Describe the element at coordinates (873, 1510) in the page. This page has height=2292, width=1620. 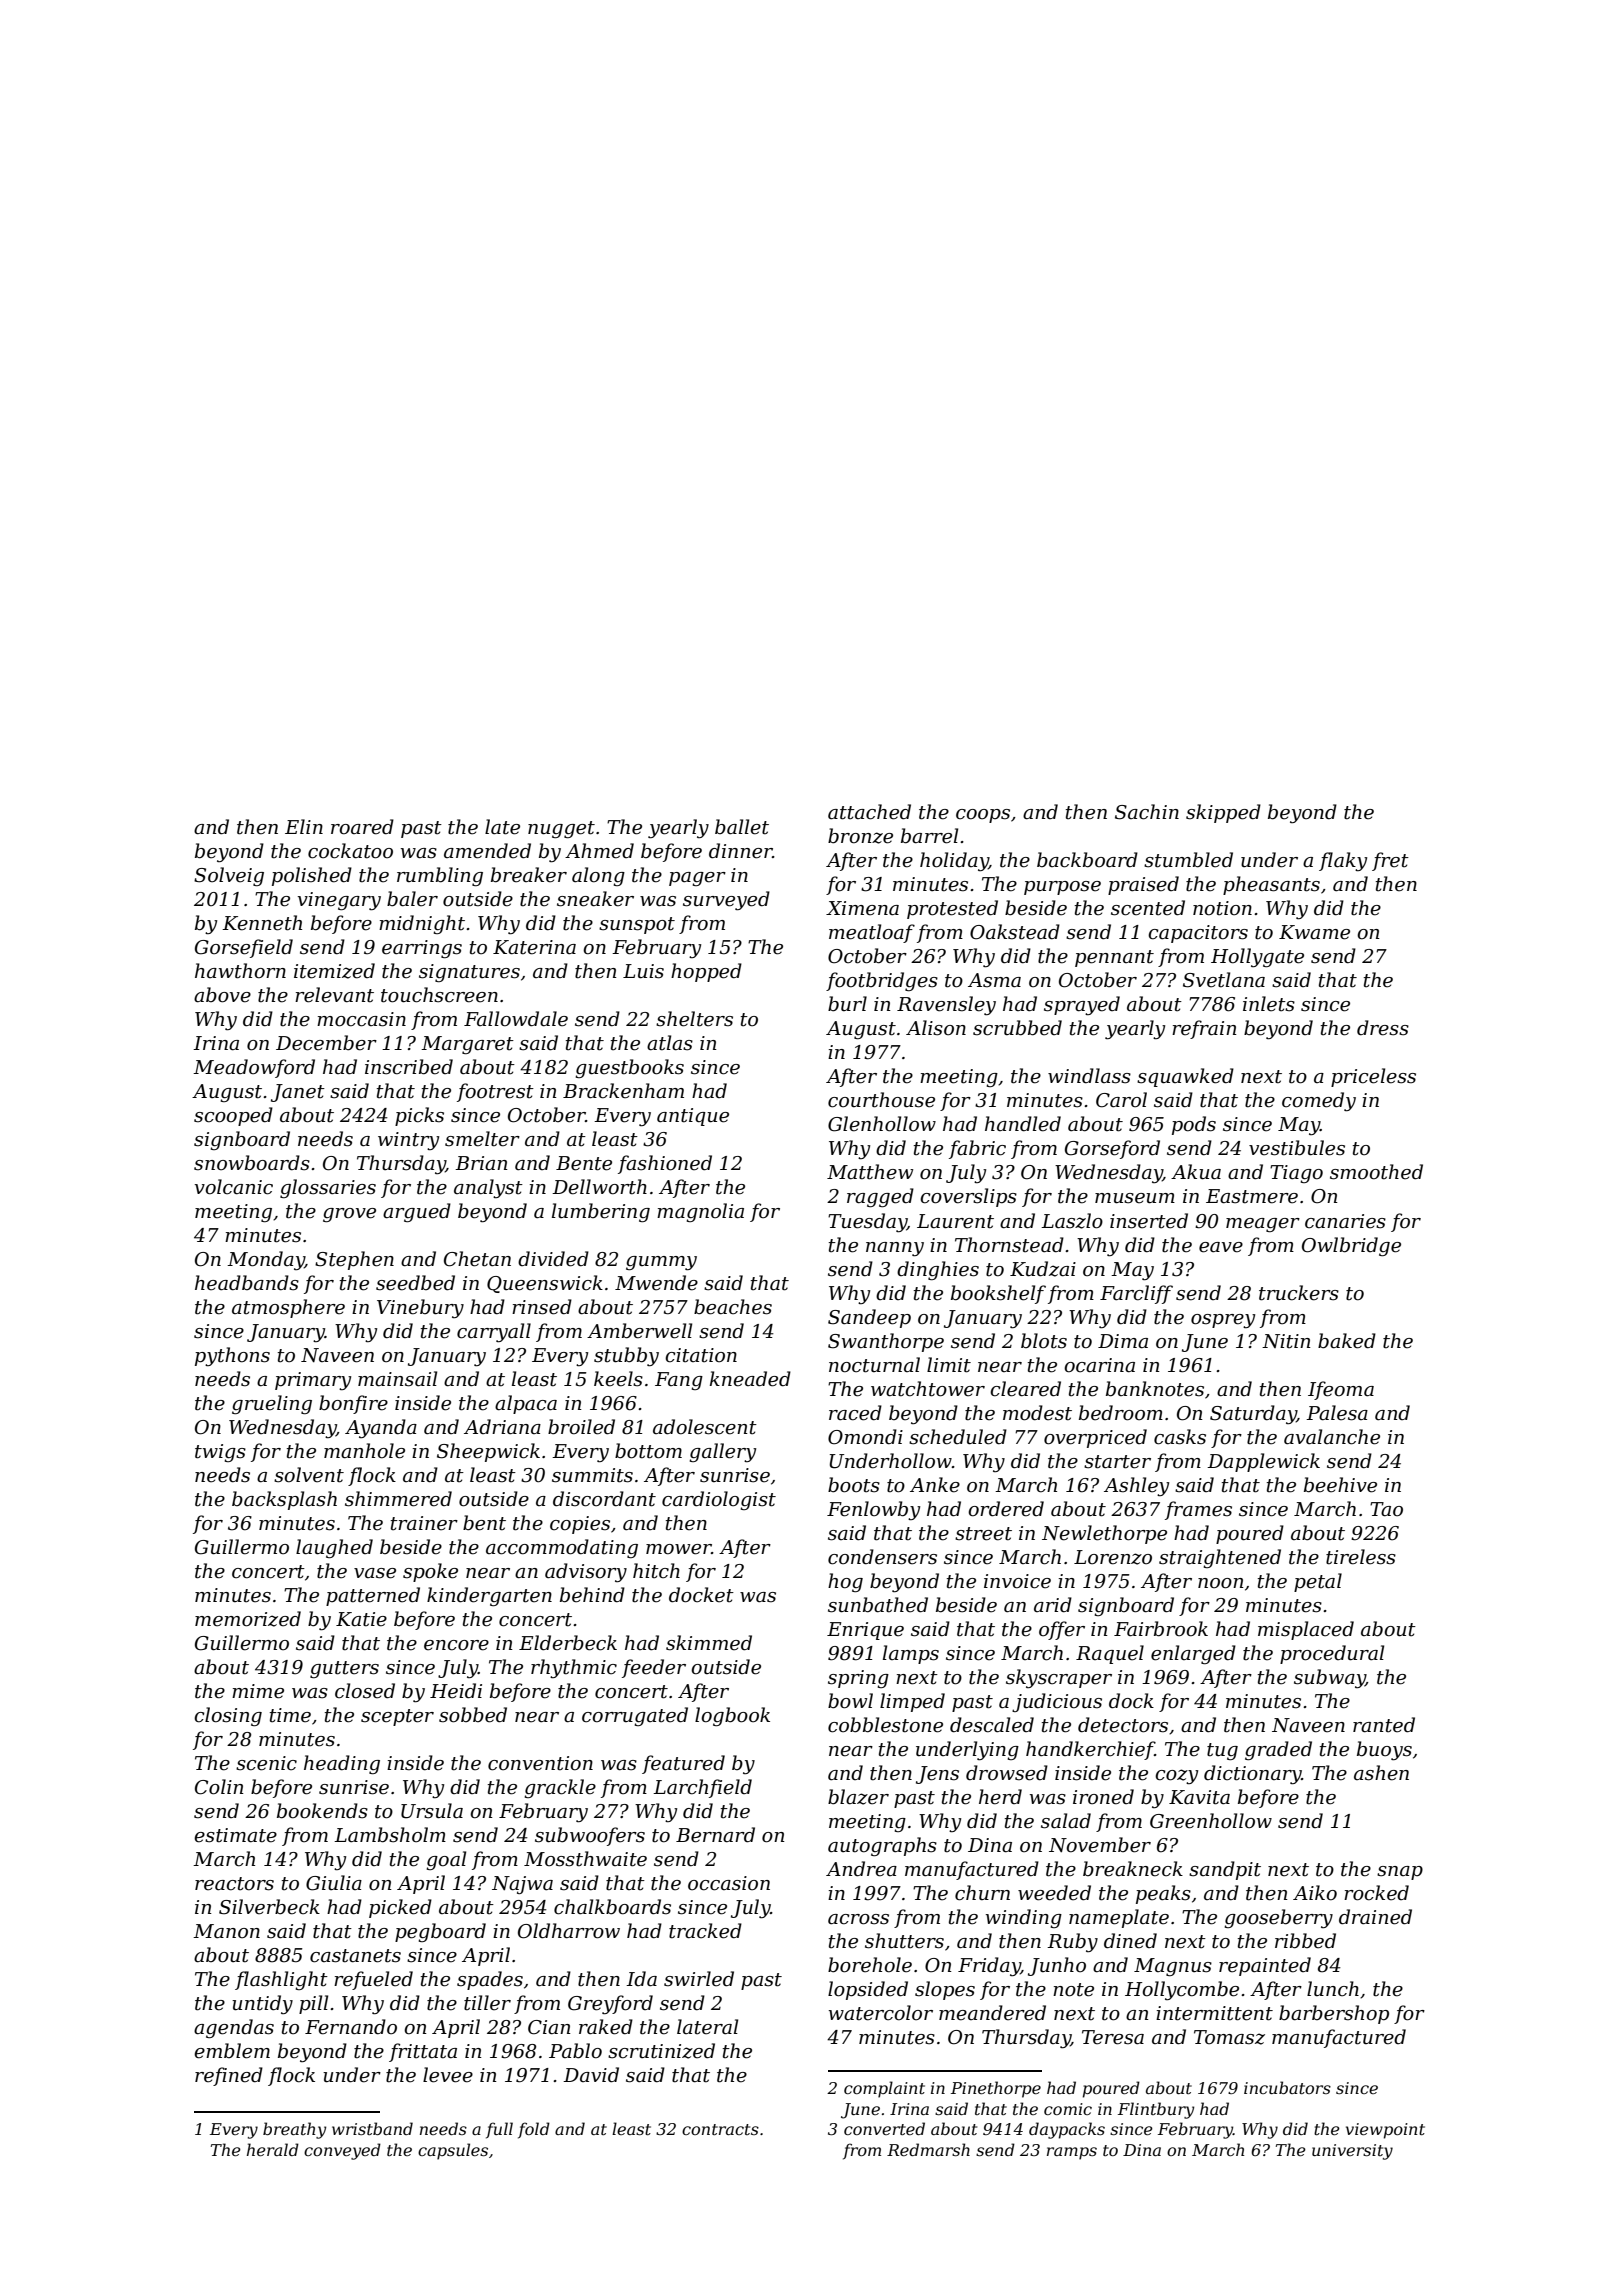
I see `Fenlowby` at that location.
